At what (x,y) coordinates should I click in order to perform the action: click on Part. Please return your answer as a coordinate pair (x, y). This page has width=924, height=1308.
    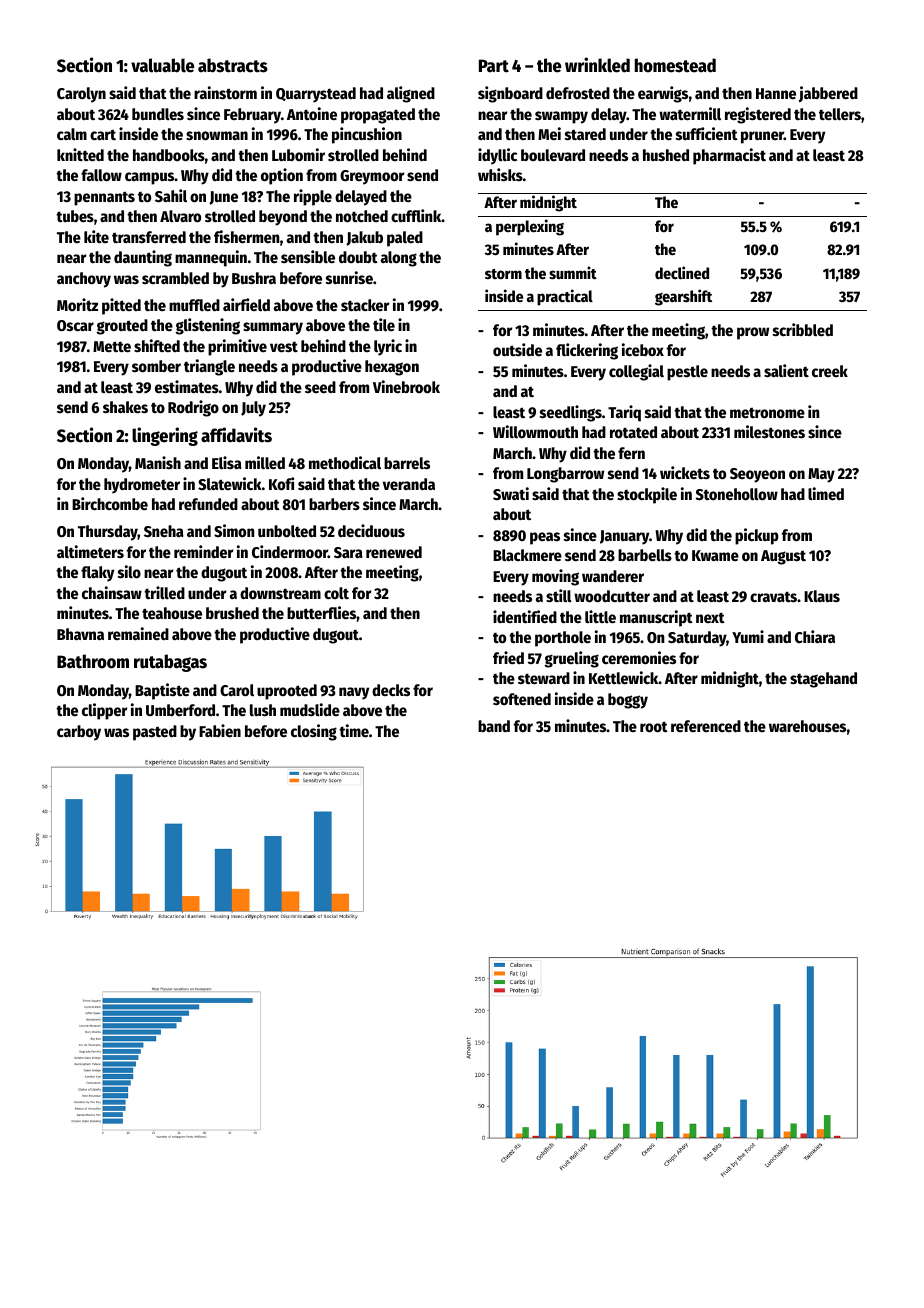
    Looking at the image, I should click on (494, 66).
